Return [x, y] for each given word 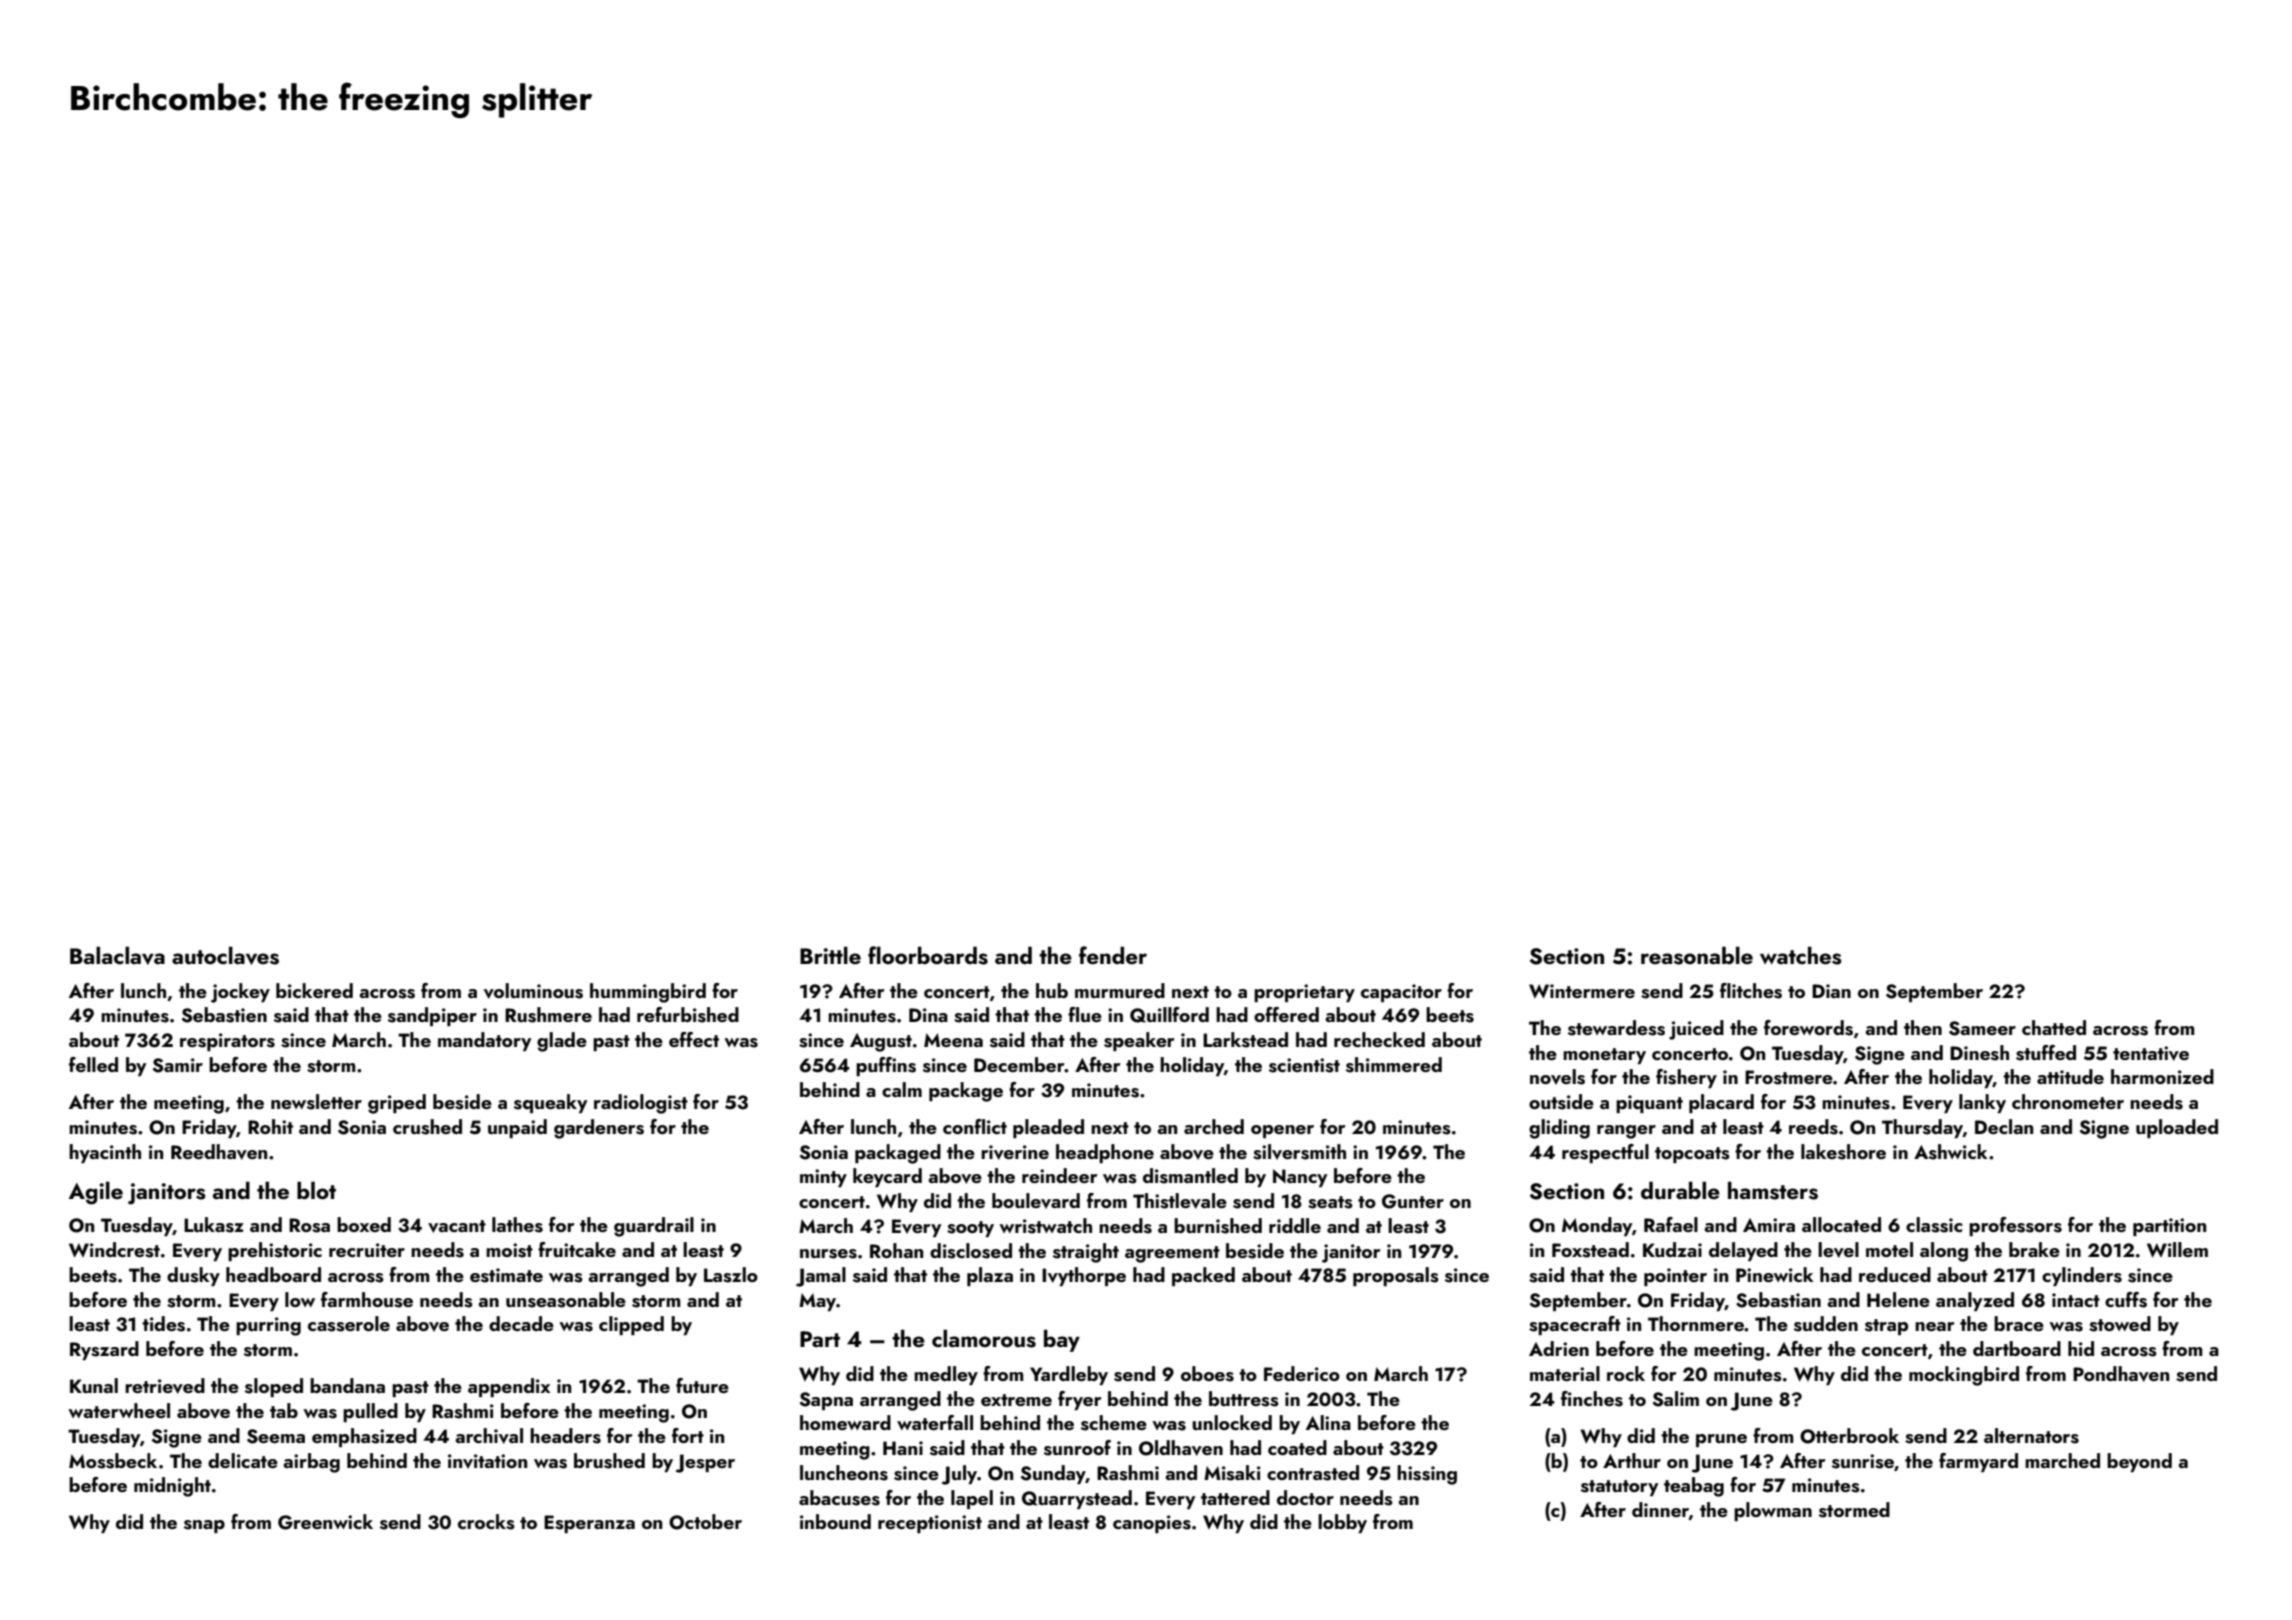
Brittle [830, 955]
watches [1801, 955]
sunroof [1077, 1448]
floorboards [928, 955]
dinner [1660, 1511]
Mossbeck [113, 1461]
